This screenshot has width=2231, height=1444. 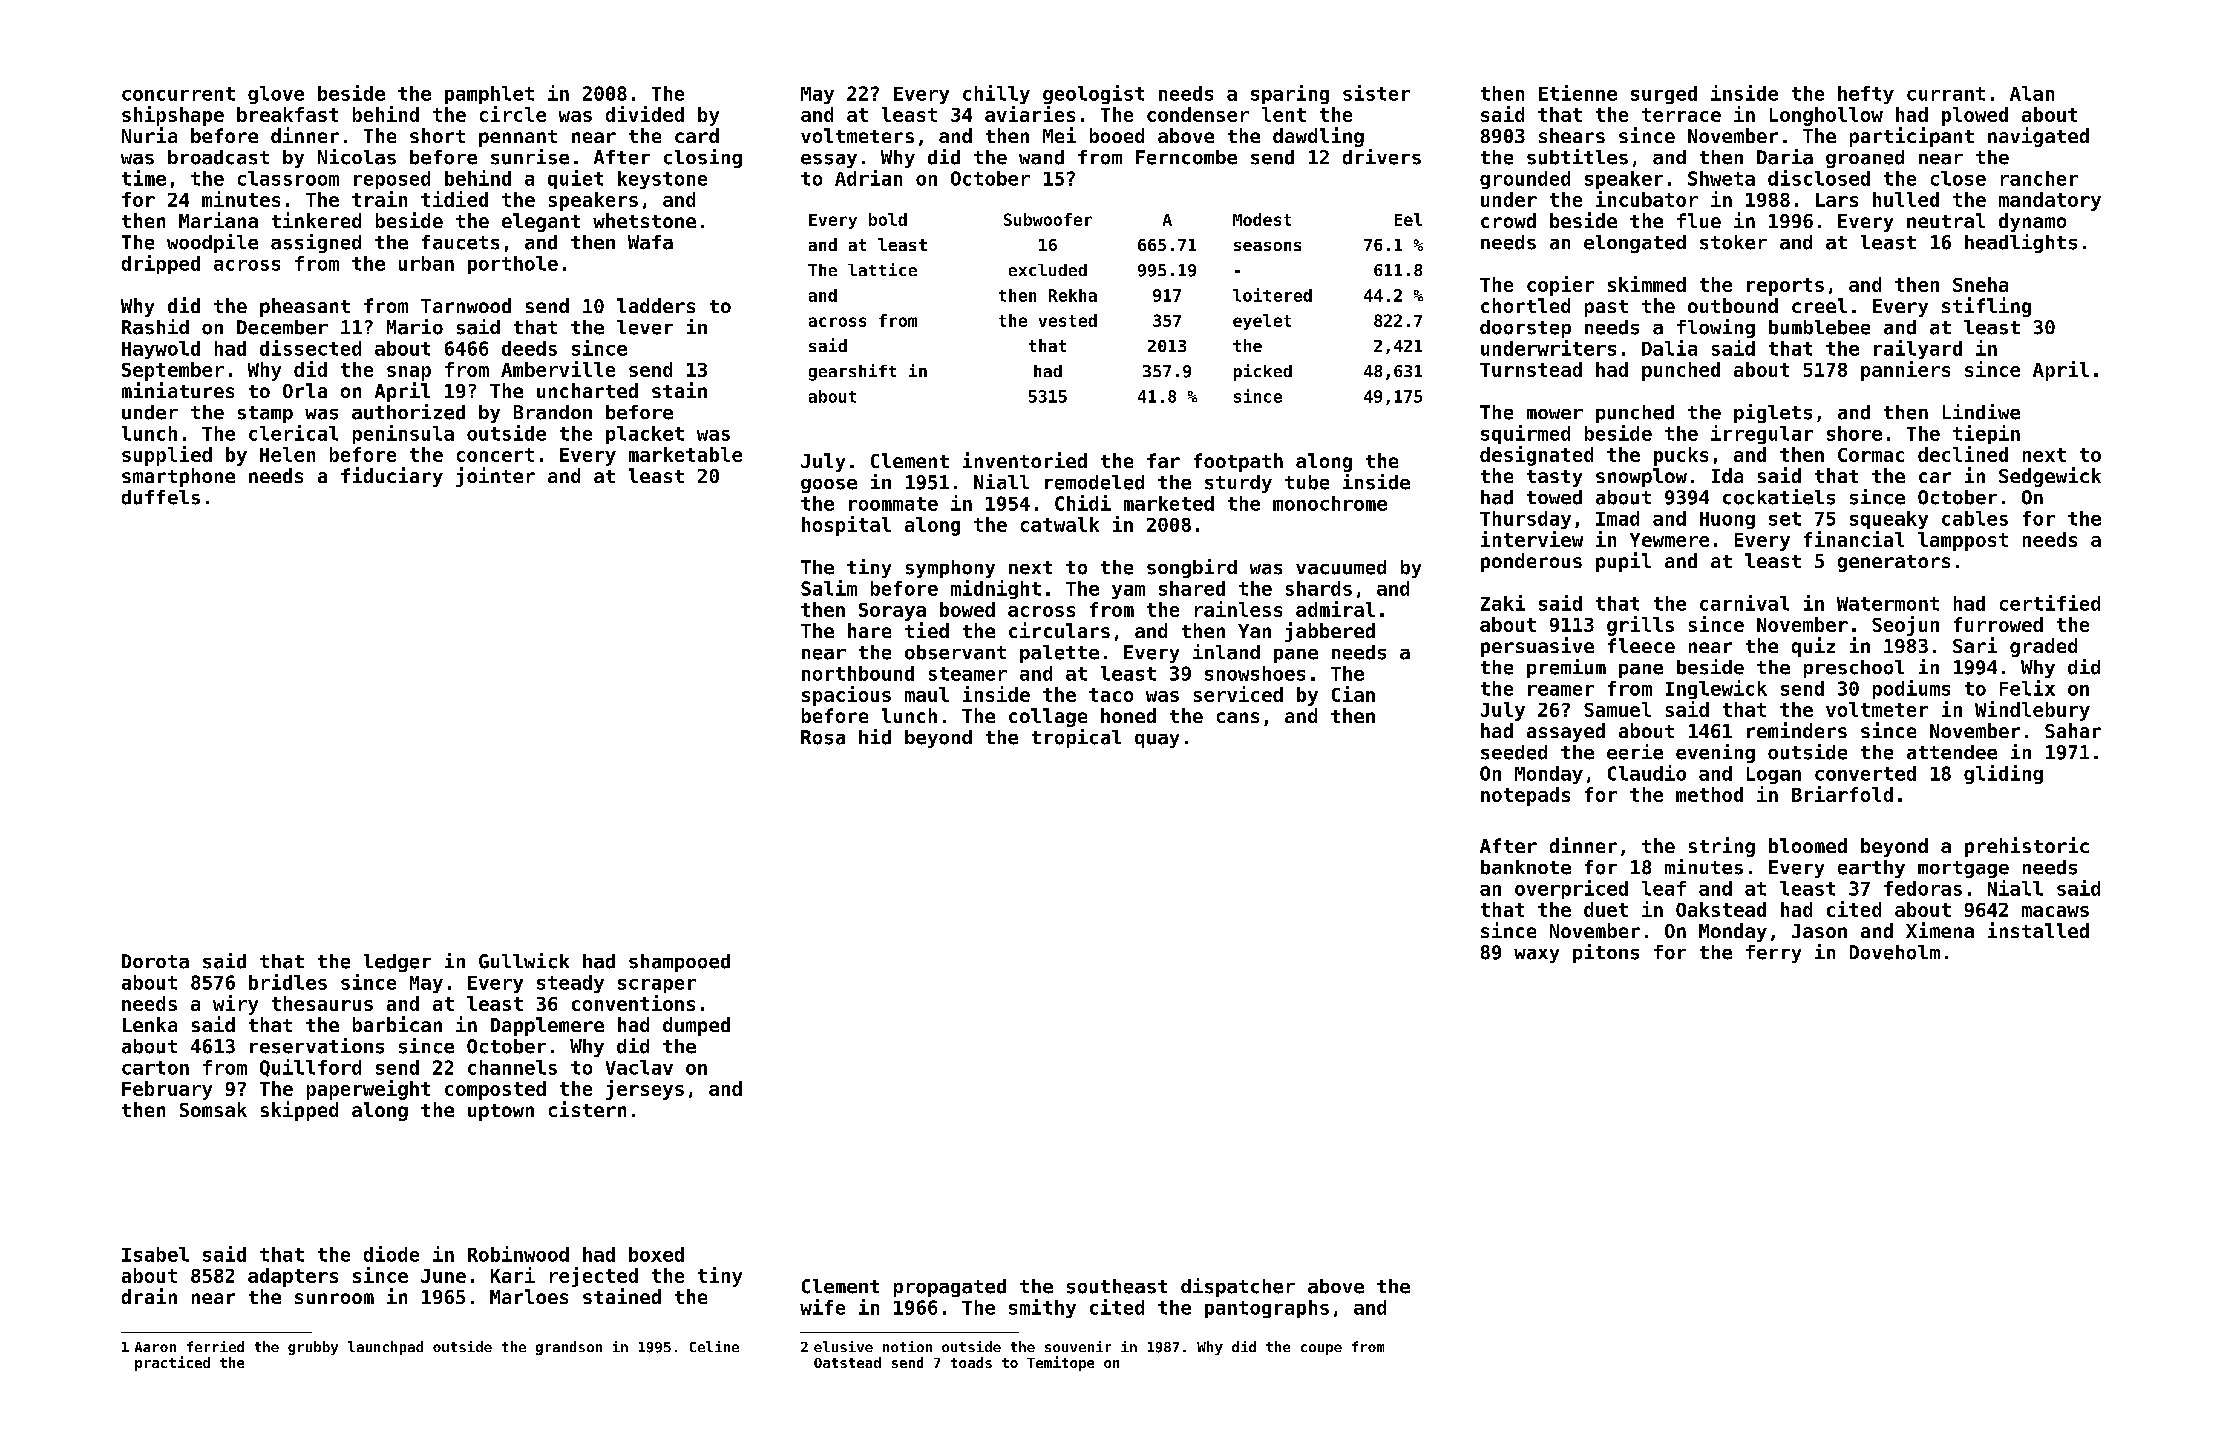 I want to click on quiz, so click(x=1813, y=647).
